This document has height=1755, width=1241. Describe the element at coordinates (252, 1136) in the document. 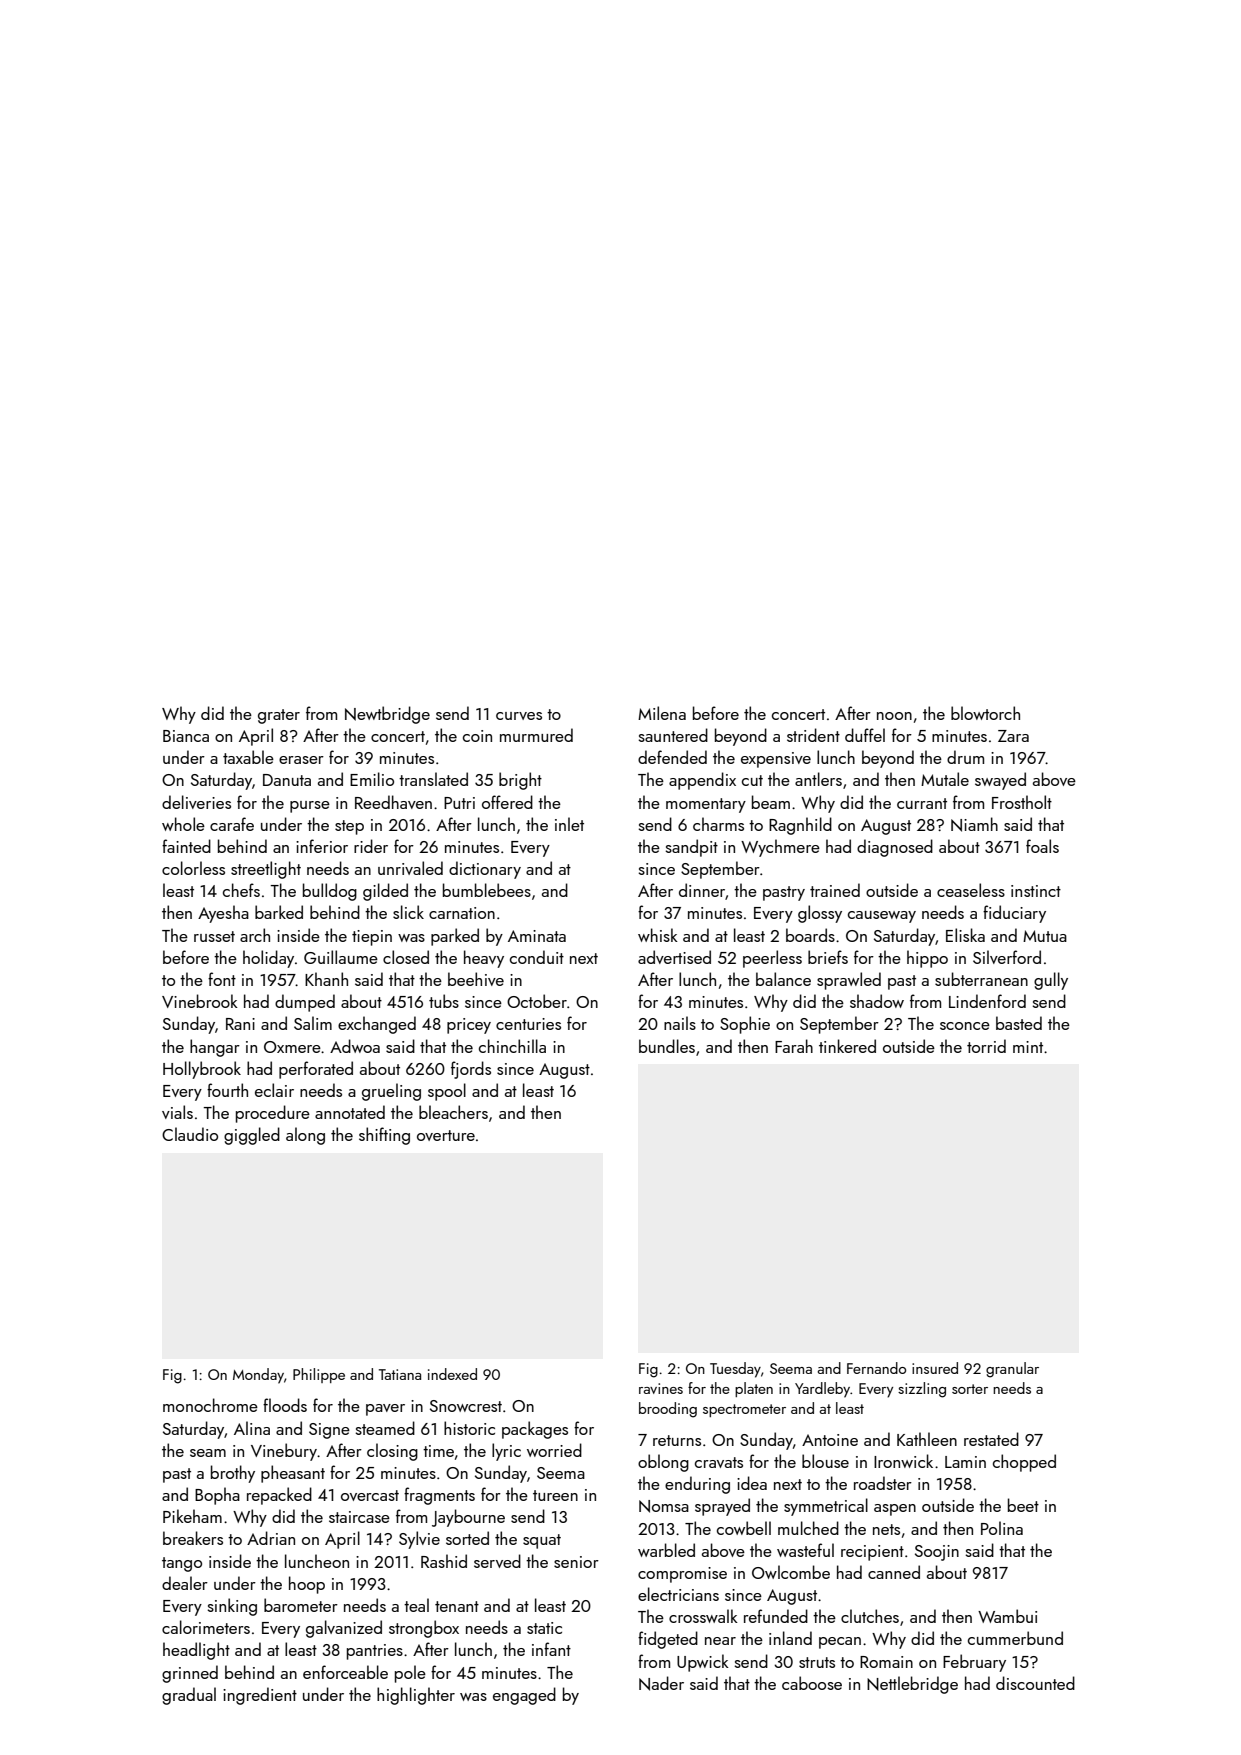

I see `giggled` at that location.
